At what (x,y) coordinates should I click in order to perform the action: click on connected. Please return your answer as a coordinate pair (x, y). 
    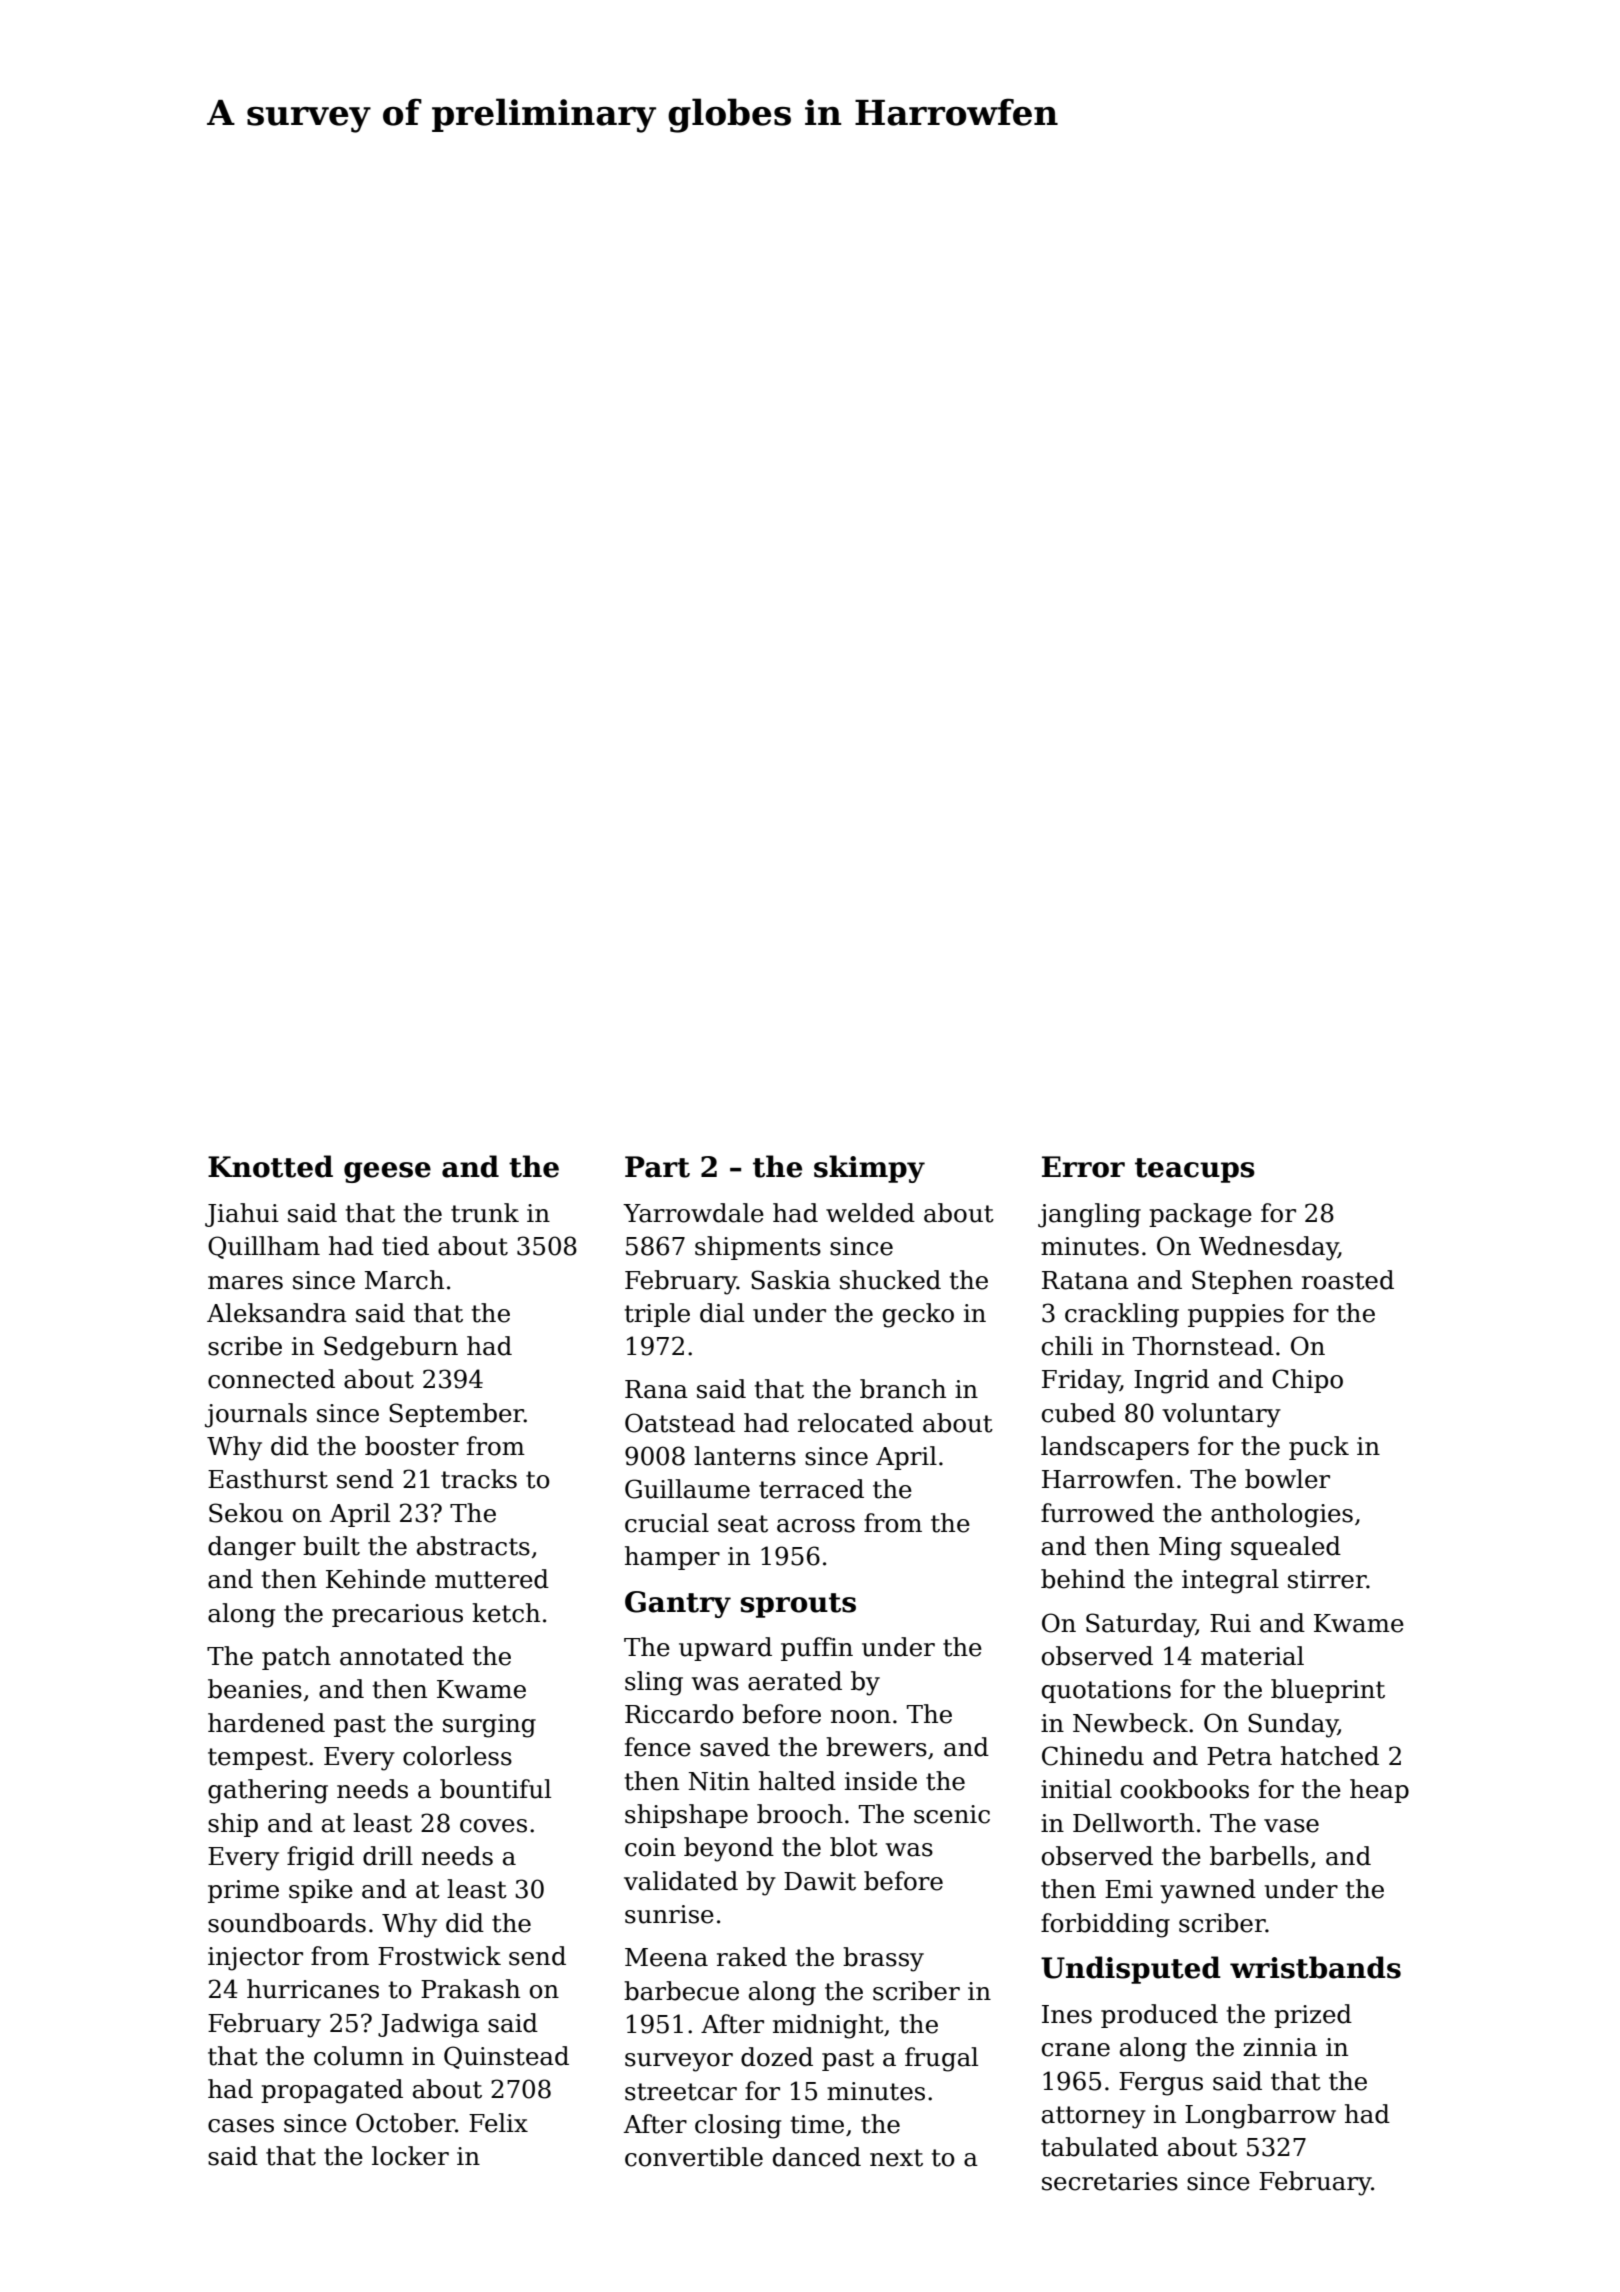
    Looking at the image, I should click on (271, 1379).
